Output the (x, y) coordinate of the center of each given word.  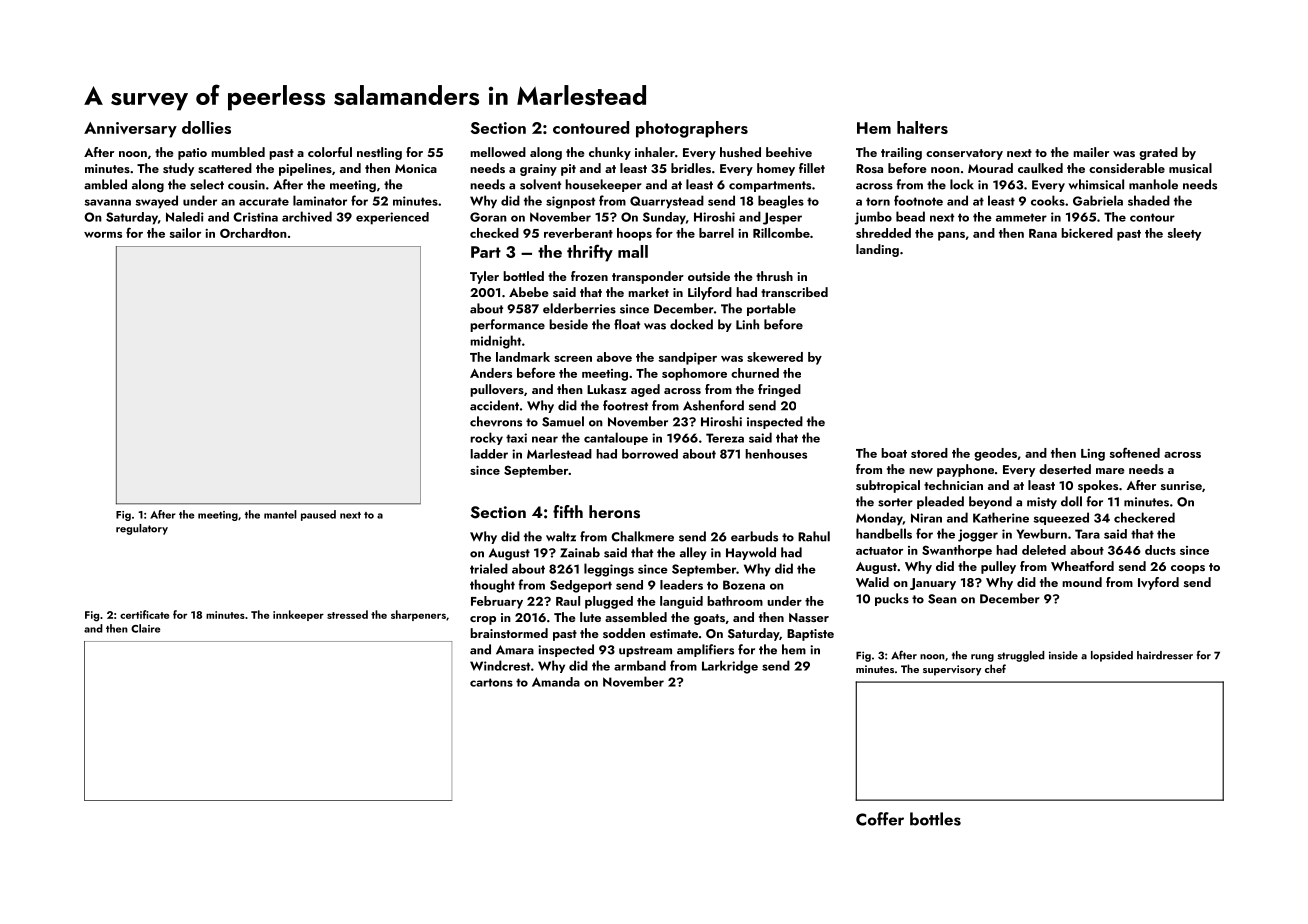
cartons (491, 682)
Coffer (880, 819)
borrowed (650, 454)
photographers (692, 129)
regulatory (142, 529)
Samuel (563, 421)
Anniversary (130, 130)
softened (1135, 452)
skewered (775, 357)
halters (922, 127)
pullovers (497, 390)
